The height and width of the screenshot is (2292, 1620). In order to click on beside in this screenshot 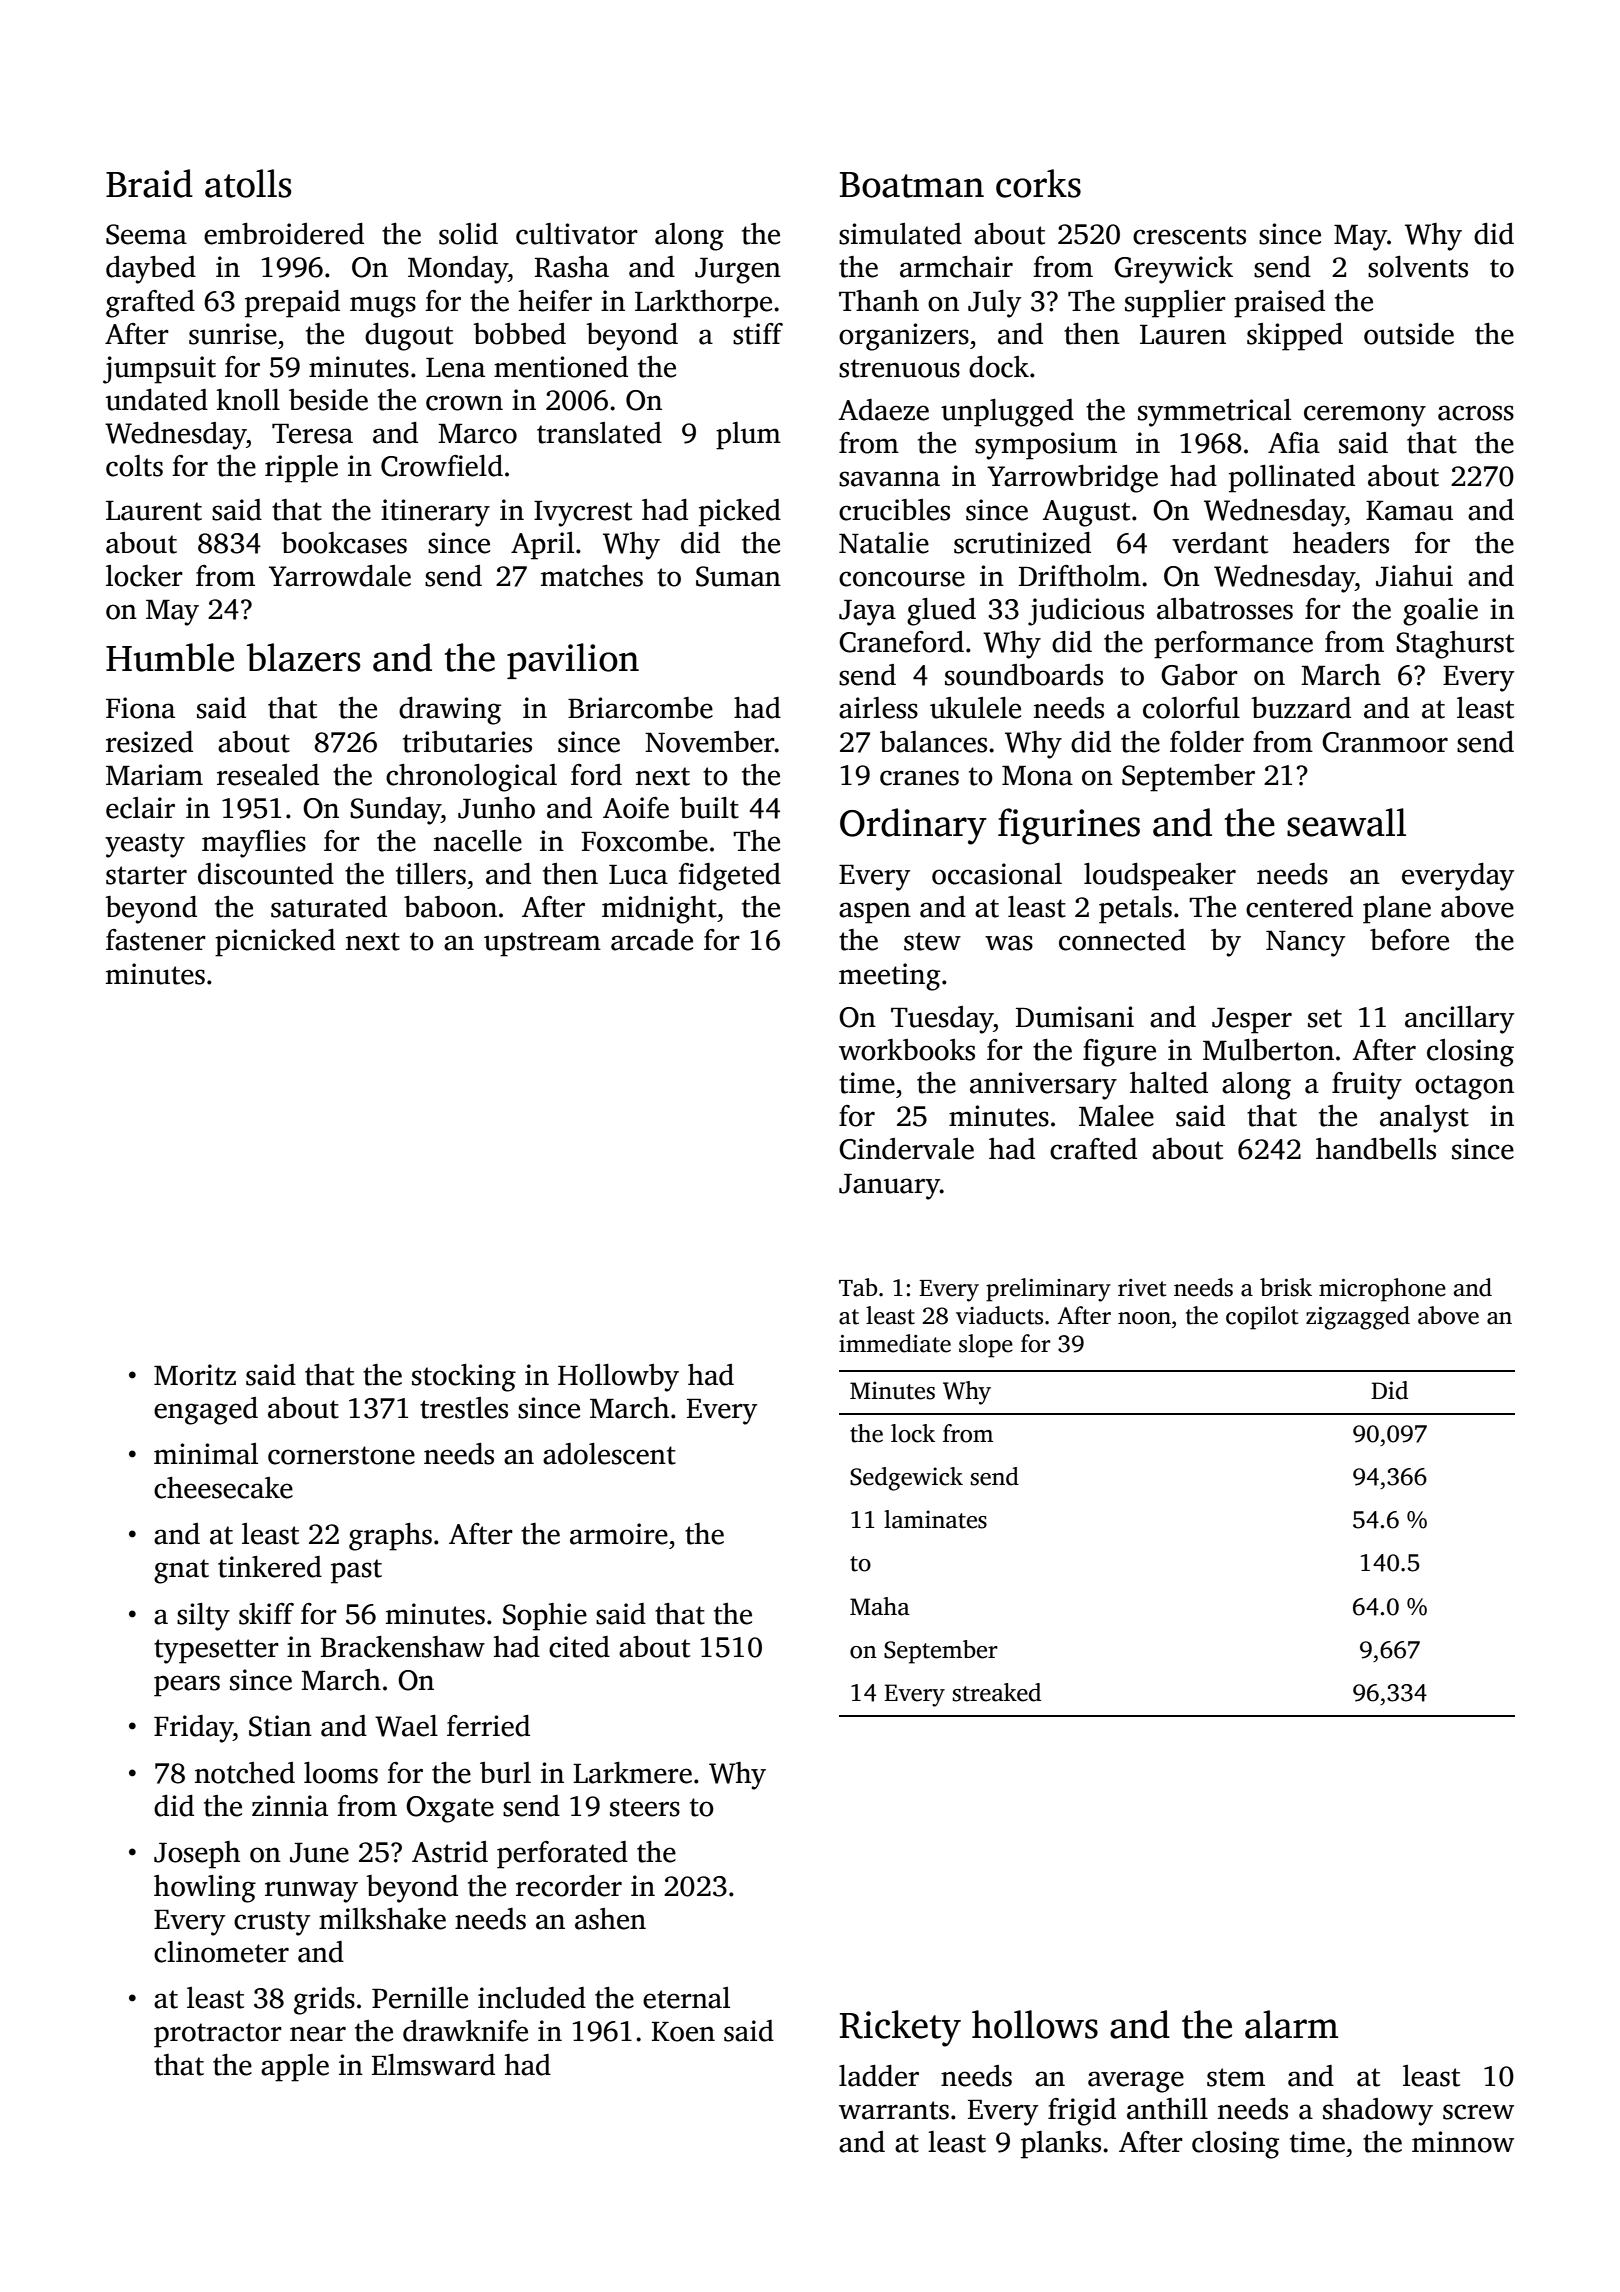, I will do `click(328, 400)`.
